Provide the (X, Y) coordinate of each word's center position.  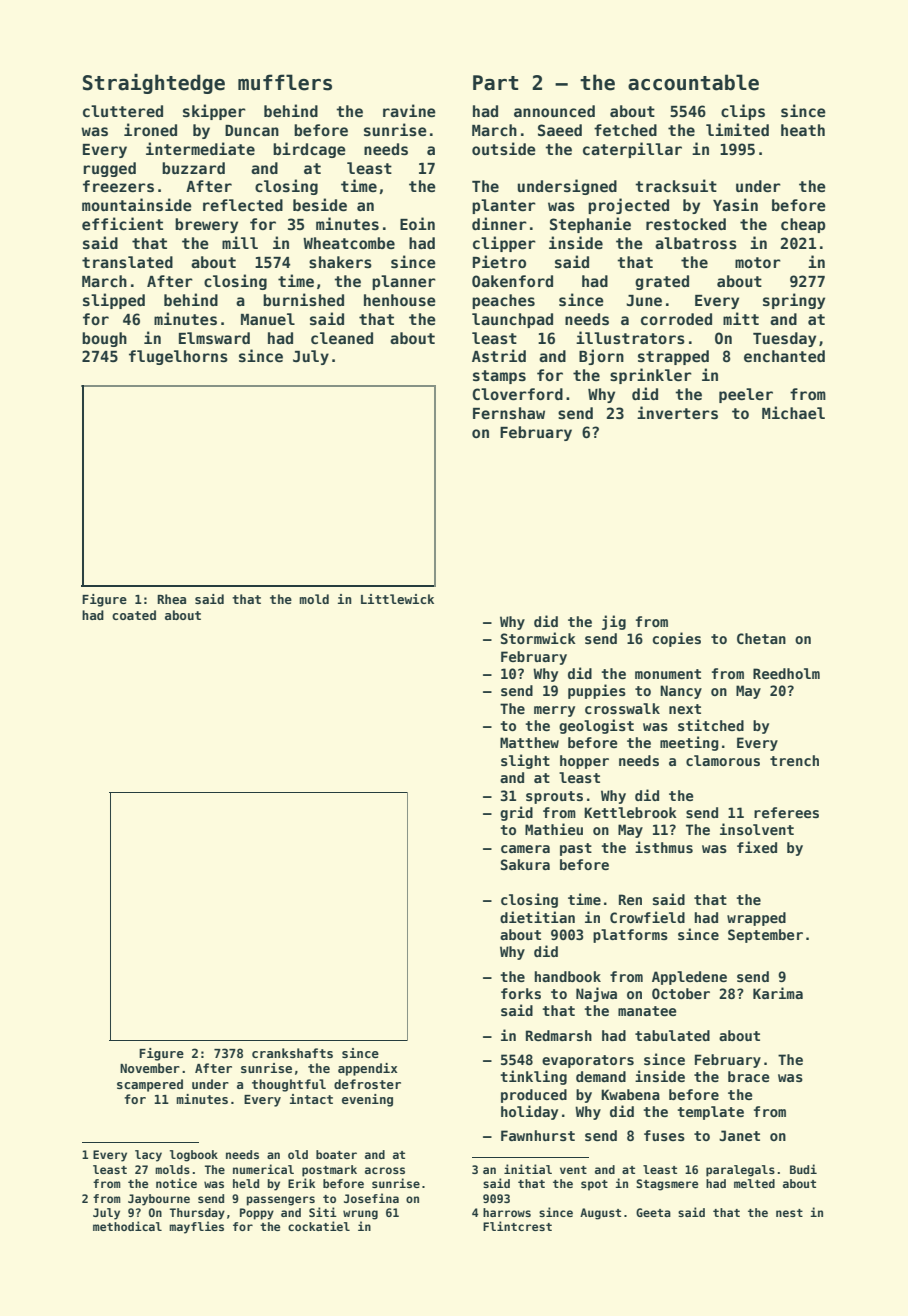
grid (516, 813)
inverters (677, 412)
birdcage (309, 150)
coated (134, 615)
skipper (214, 112)
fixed (757, 847)
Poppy (257, 1214)
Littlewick (397, 599)
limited (737, 129)
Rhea (171, 599)
